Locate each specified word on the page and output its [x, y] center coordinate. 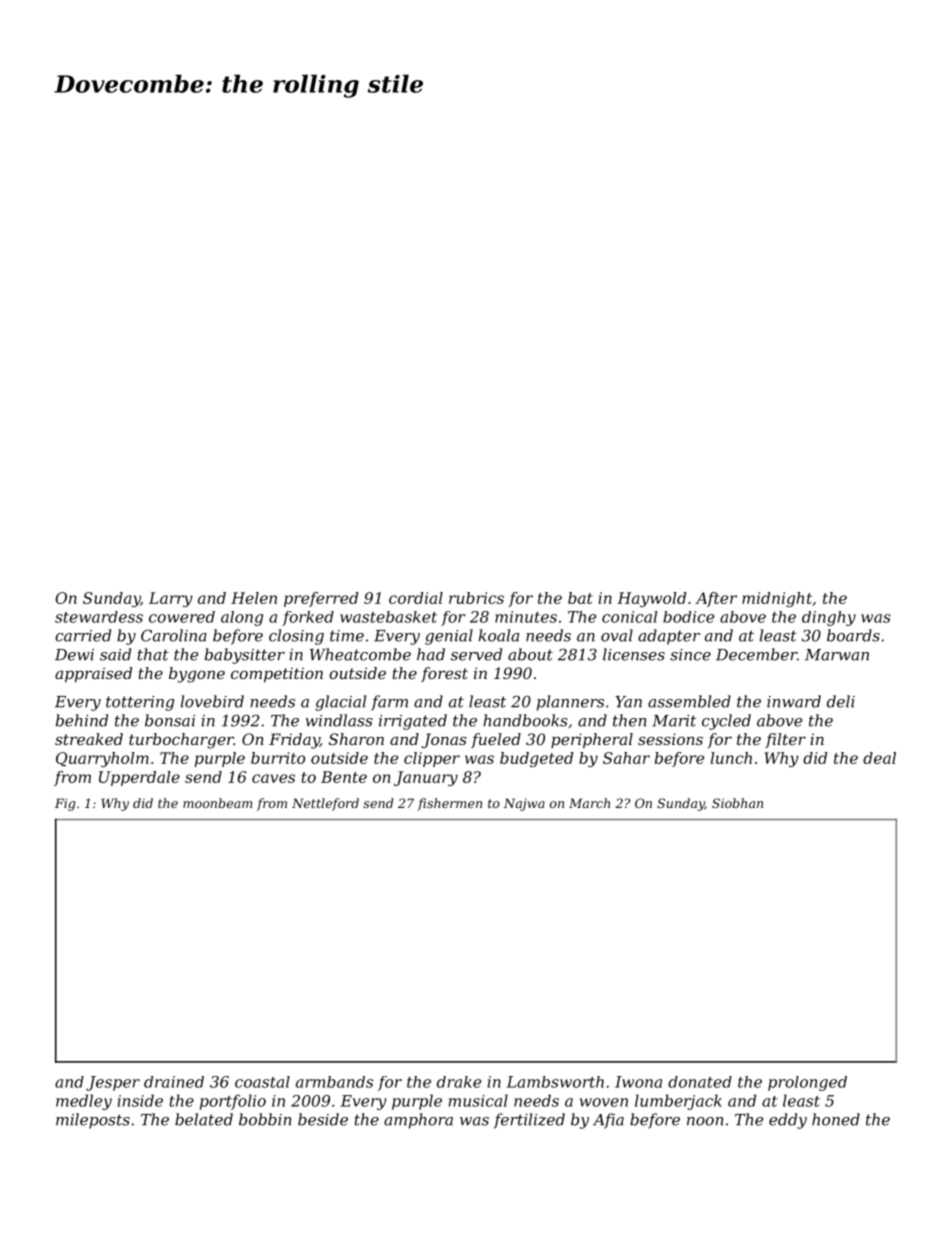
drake [459, 1082]
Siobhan [737, 803]
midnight [777, 599]
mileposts [93, 1121]
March [589, 803]
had [431, 654]
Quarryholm [102, 759]
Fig [65, 804]
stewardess [99, 617]
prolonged [807, 1083]
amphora [418, 1121]
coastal [262, 1082]
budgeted [536, 759]
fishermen [449, 804]
